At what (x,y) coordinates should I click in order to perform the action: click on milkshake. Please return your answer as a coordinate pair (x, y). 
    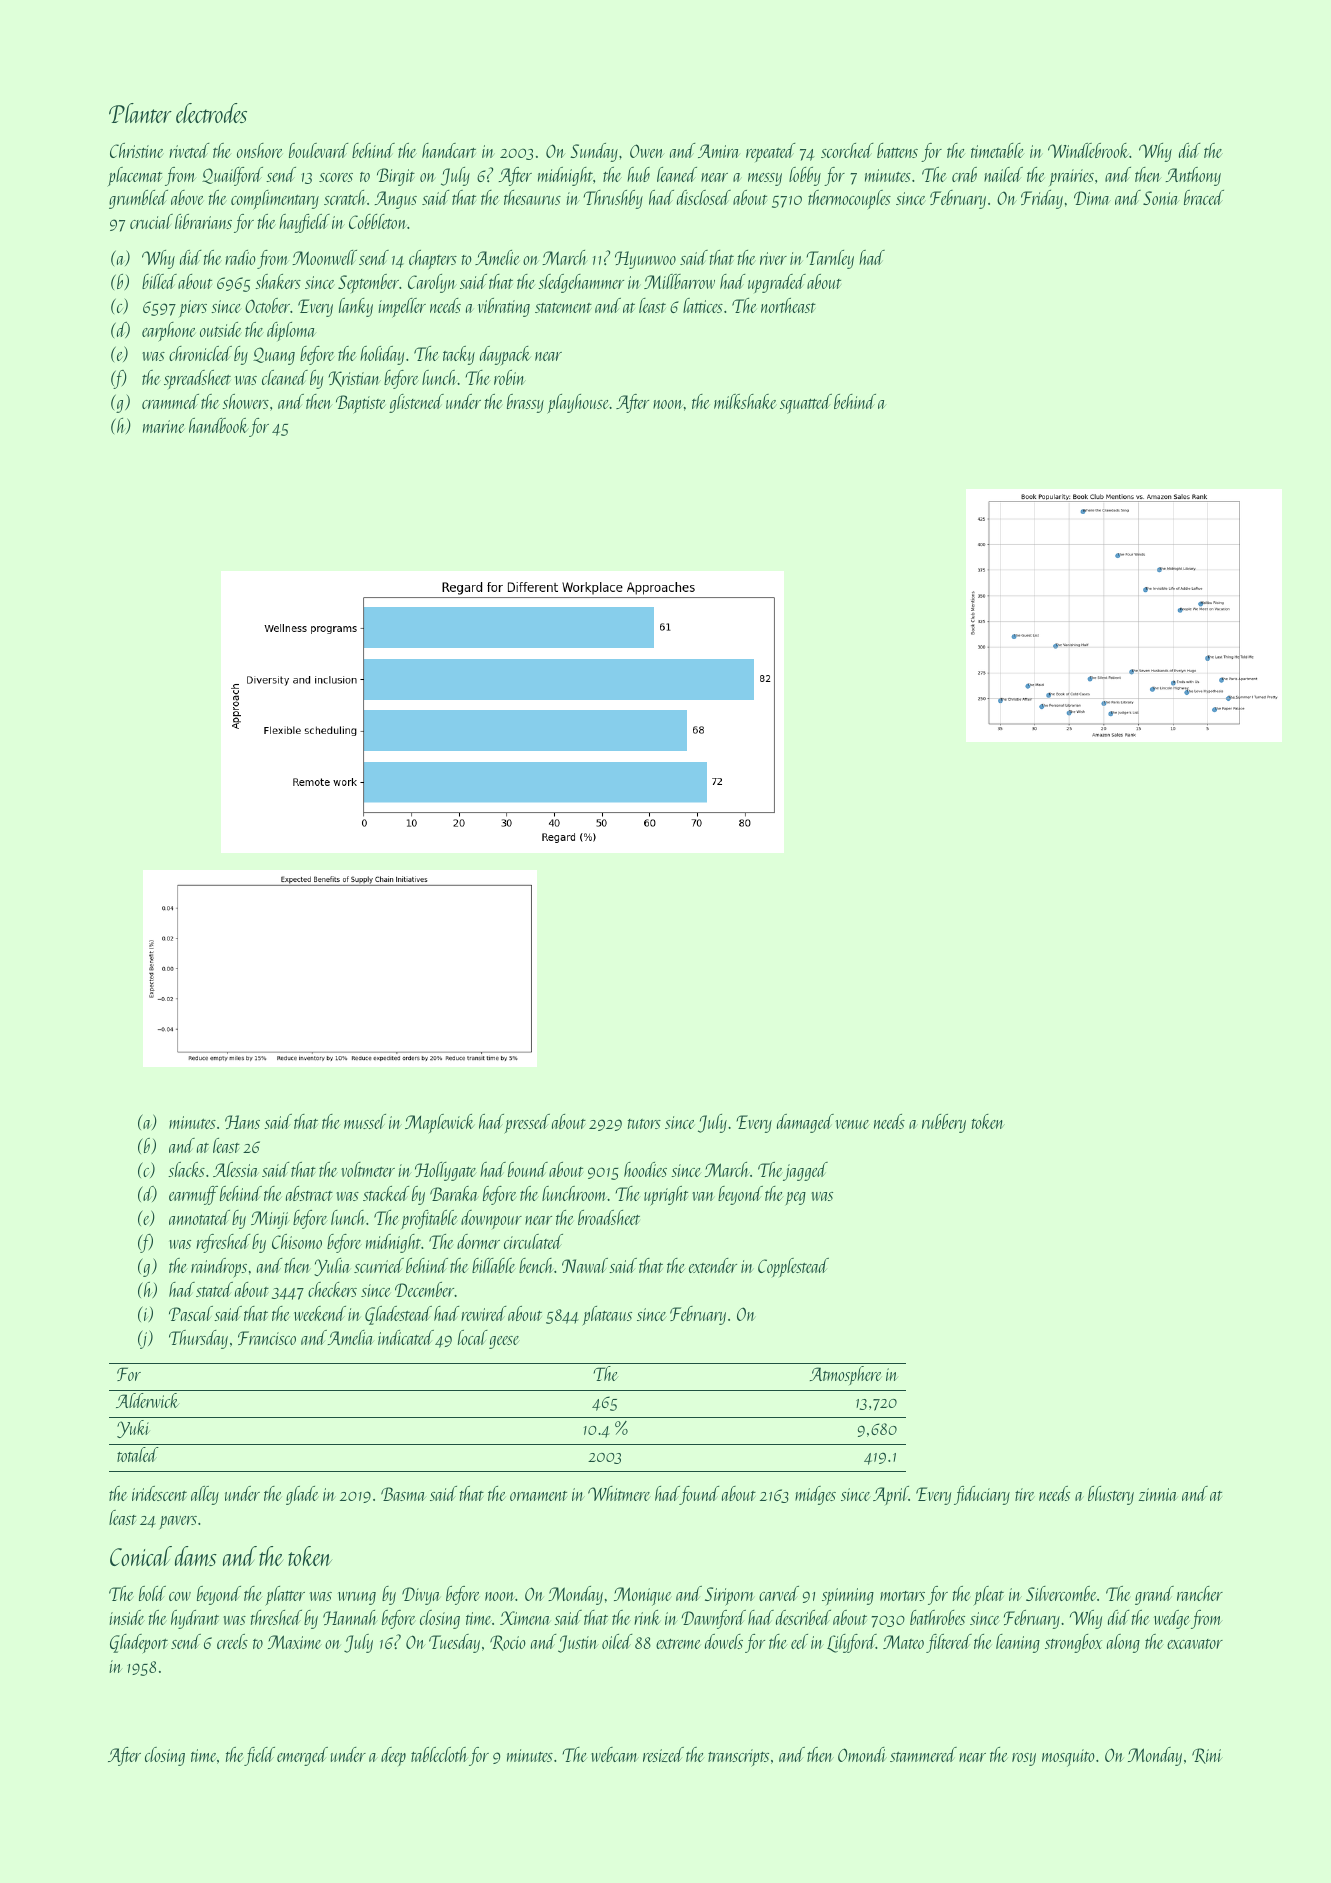
    Looking at the image, I should click on (745, 401).
